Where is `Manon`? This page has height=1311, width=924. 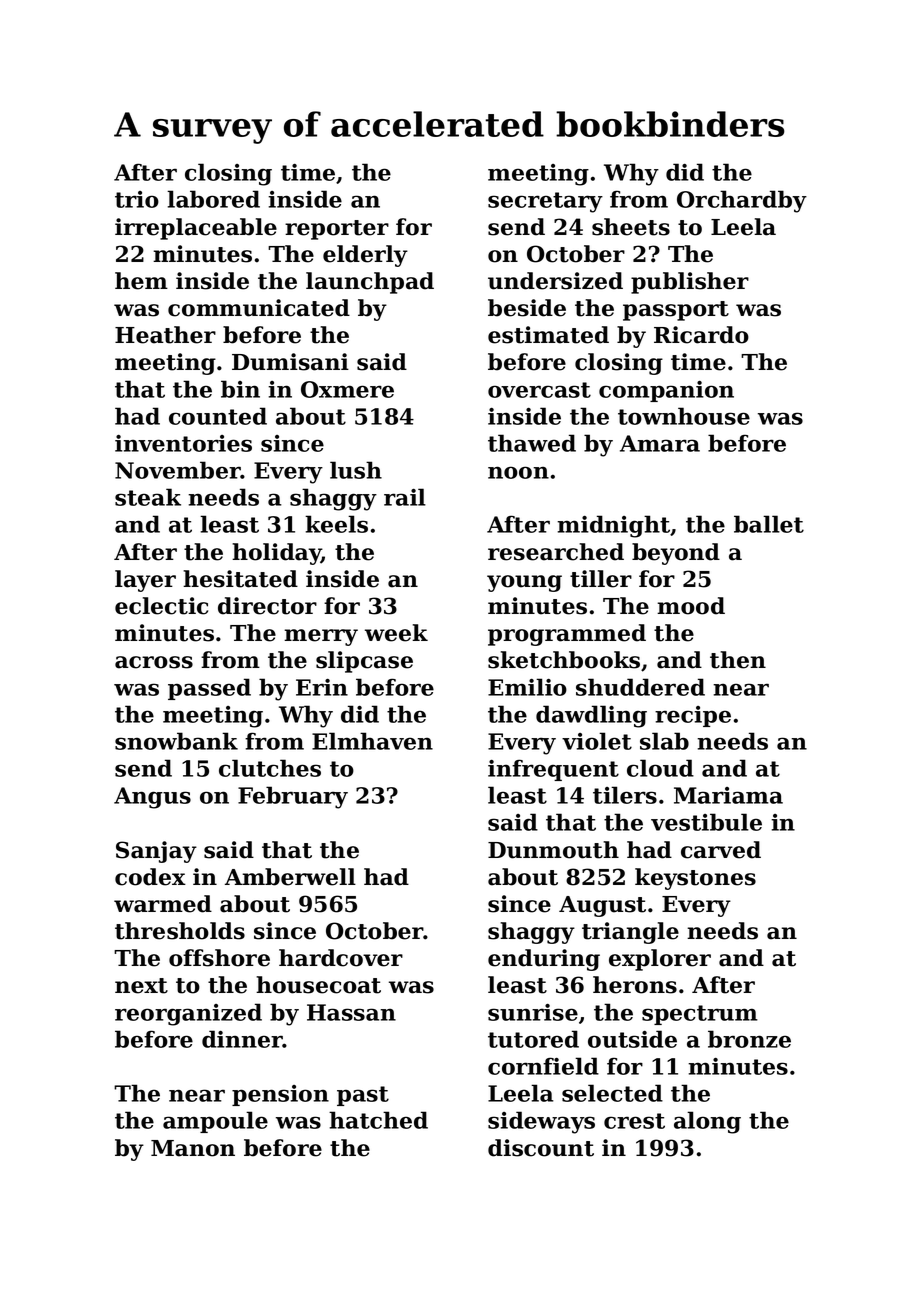
Manon is located at coordinates (193, 1148).
